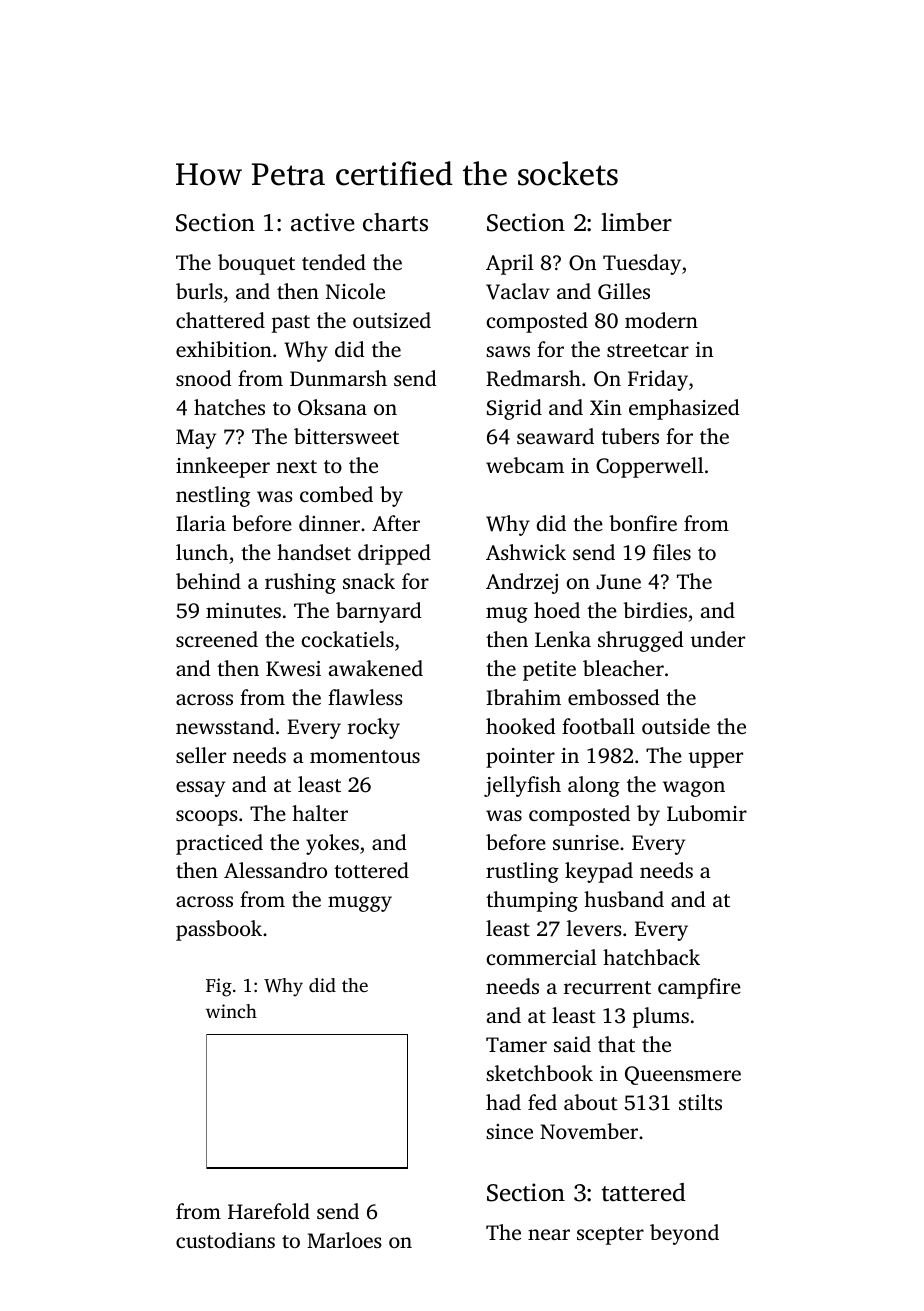 The width and height of the screenshot is (924, 1311). What do you see at coordinates (549, 1234) in the screenshot?
I see `near` at bounding box center [549, 1234].
